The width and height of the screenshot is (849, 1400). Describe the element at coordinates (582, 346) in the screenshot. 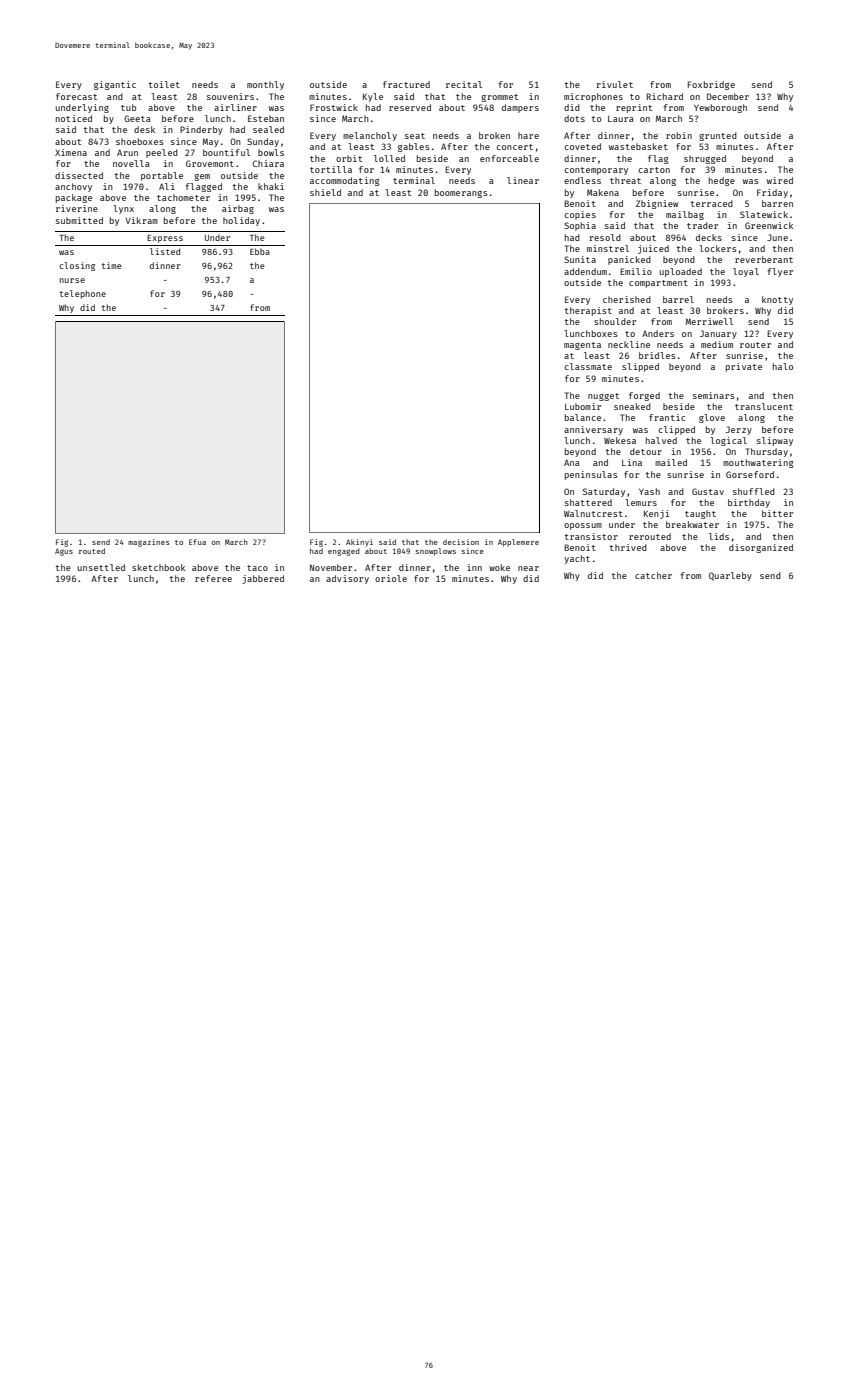

I see `magenta` at that location.
